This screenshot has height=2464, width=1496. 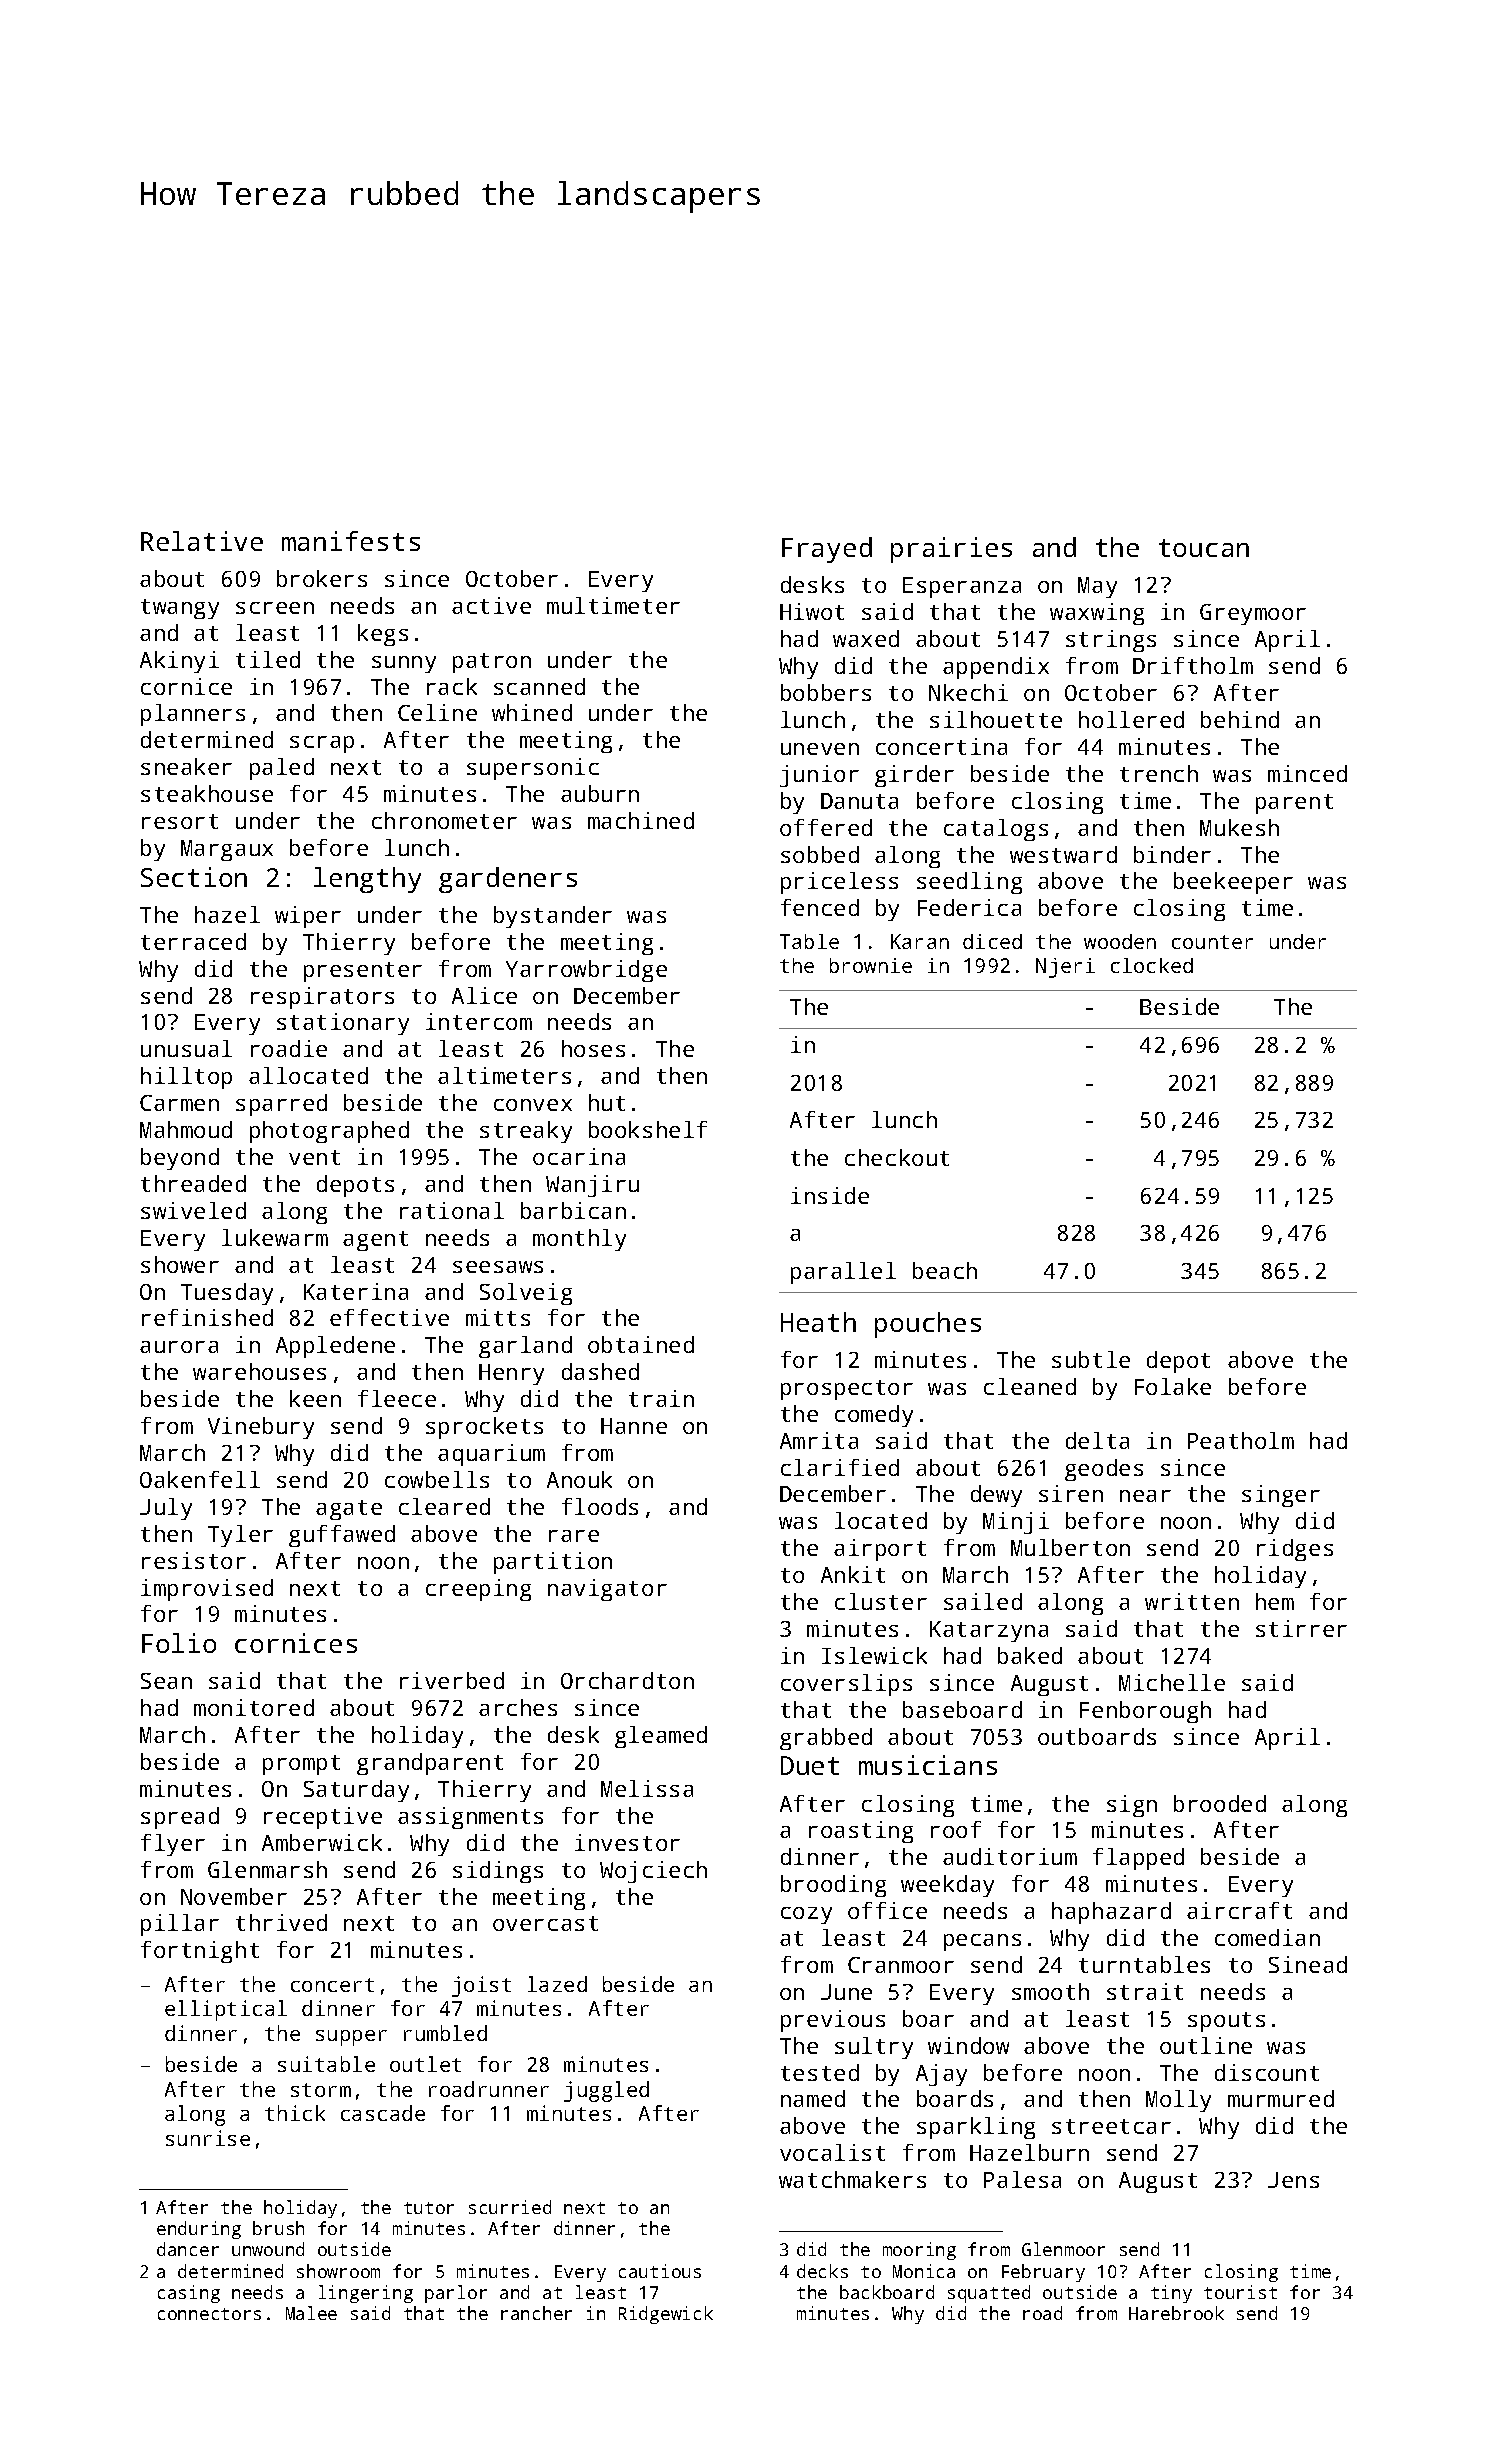 What do you see at coordinates (308, 917) in the screenshot?
I see `wiper` at bounding box center [308, 917].
